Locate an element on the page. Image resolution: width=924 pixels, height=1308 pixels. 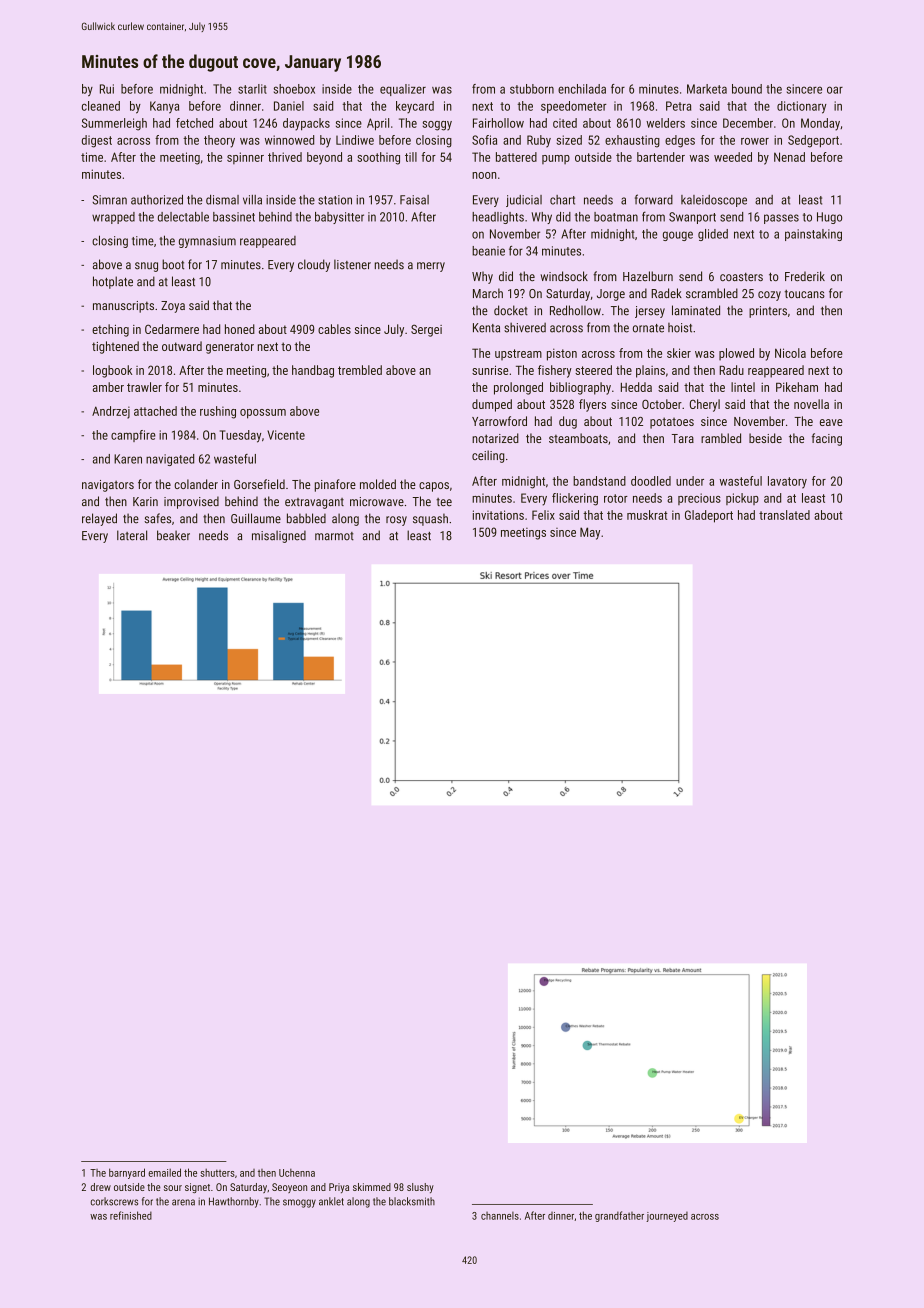
relayed is located at coordinates (99, 519).
